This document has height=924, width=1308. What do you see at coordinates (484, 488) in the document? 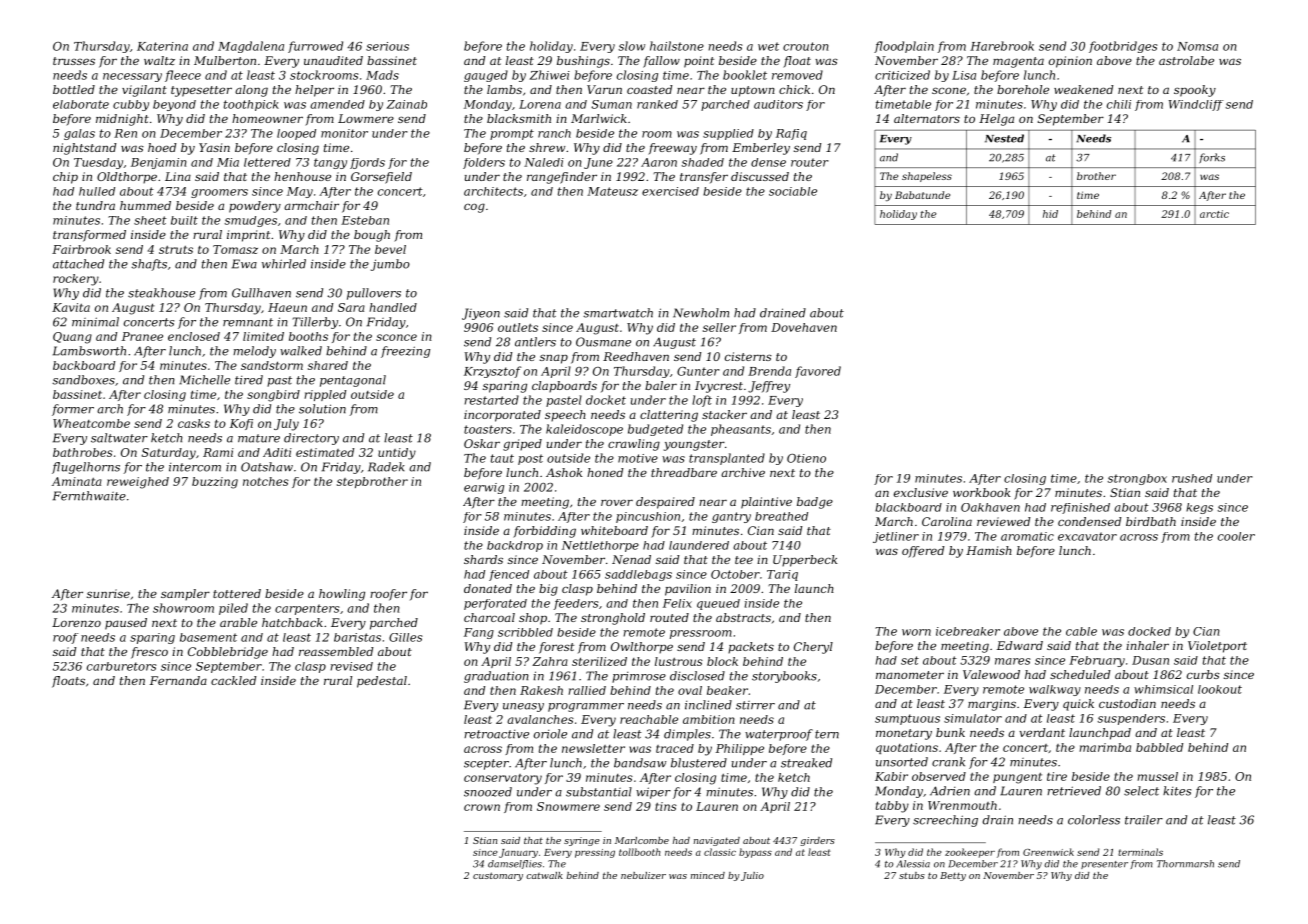
I see `earwig` at bounding box center [484, 488].
